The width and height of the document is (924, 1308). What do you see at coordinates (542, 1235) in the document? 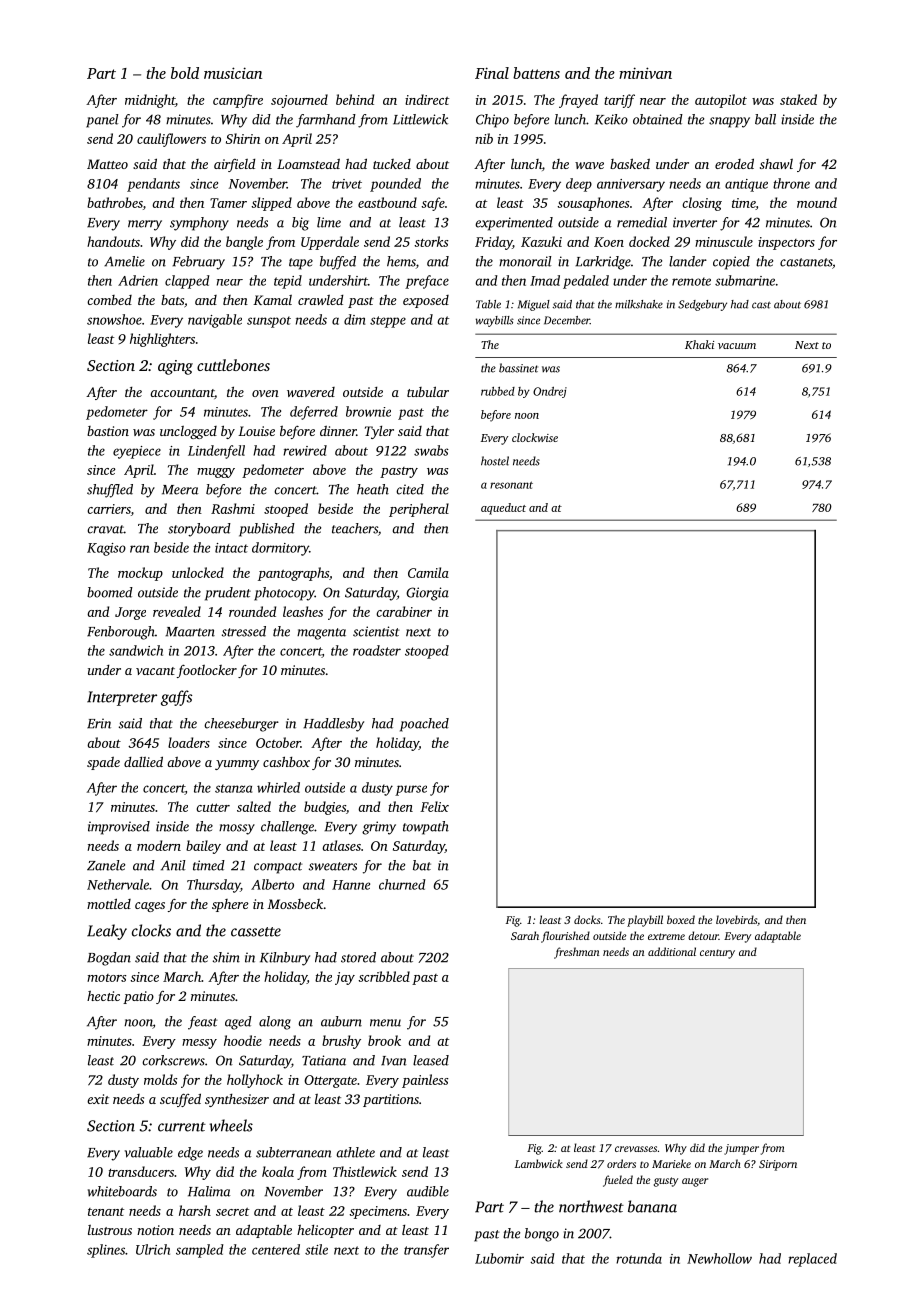
I see `bongo` at bounding box center [542, 1235].
